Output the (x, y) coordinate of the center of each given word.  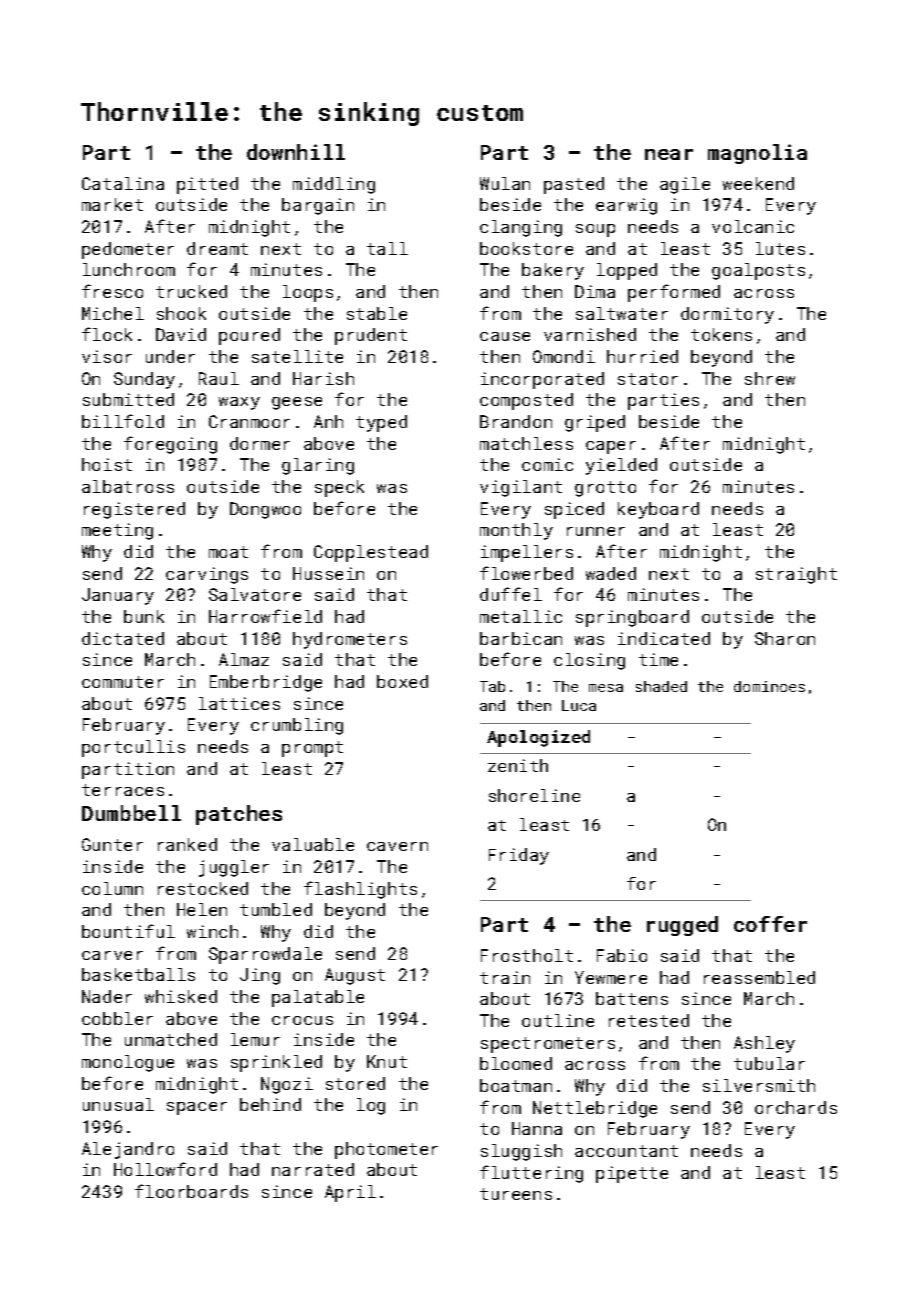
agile (685, 185)
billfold (123, 421)
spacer (197, 1108)
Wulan (505, 183)
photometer (386, 1150)
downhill (296, 152)
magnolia (757, 154)
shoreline (534, 795)
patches (239, 815)
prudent (371, 336)
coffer (770, 924)
